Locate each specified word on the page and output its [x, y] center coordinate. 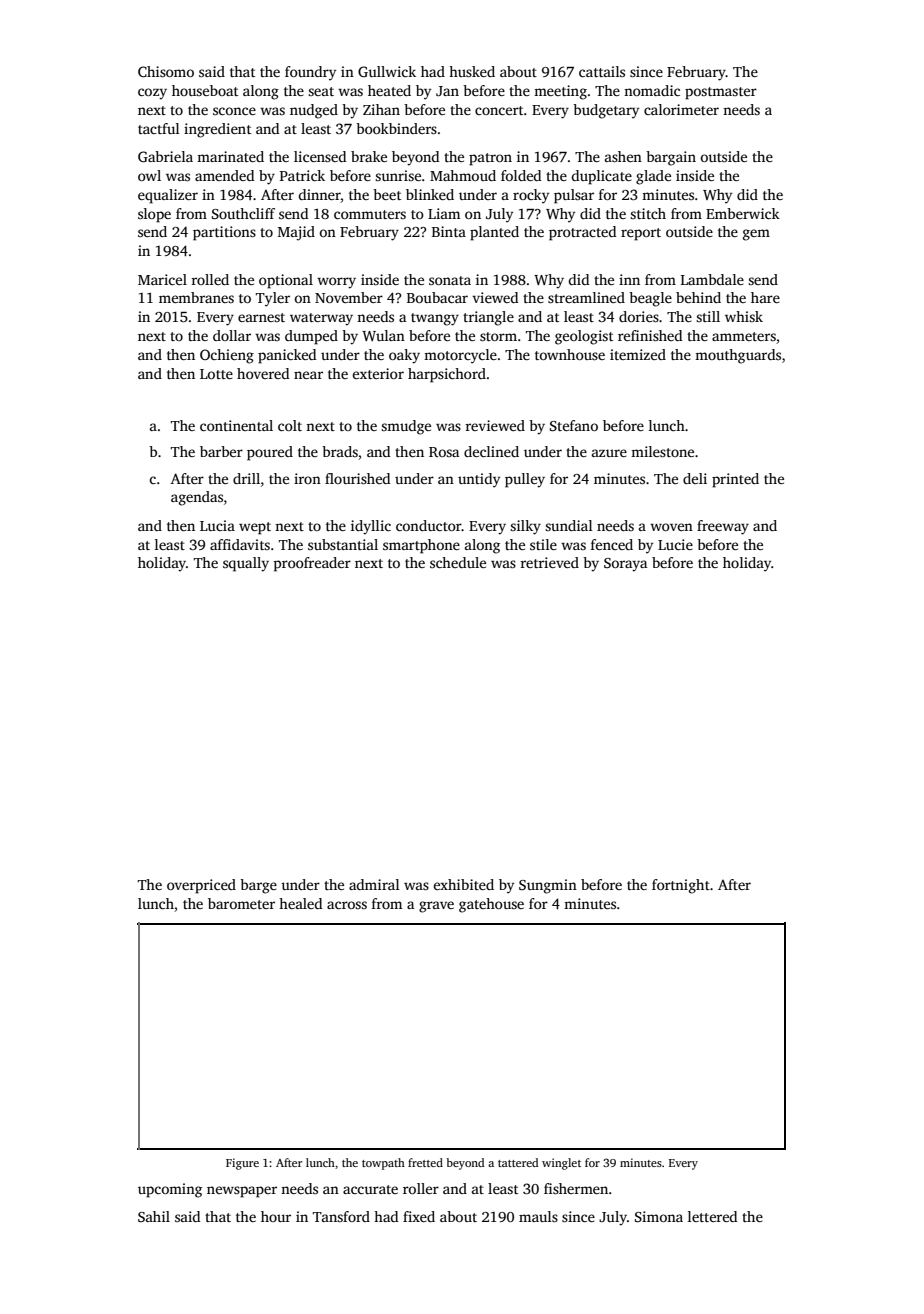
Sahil [154, 1216]
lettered [712, 1216]
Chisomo [166, 71]
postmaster [721, 93]
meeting [560, 92]
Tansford [341, 1216]
